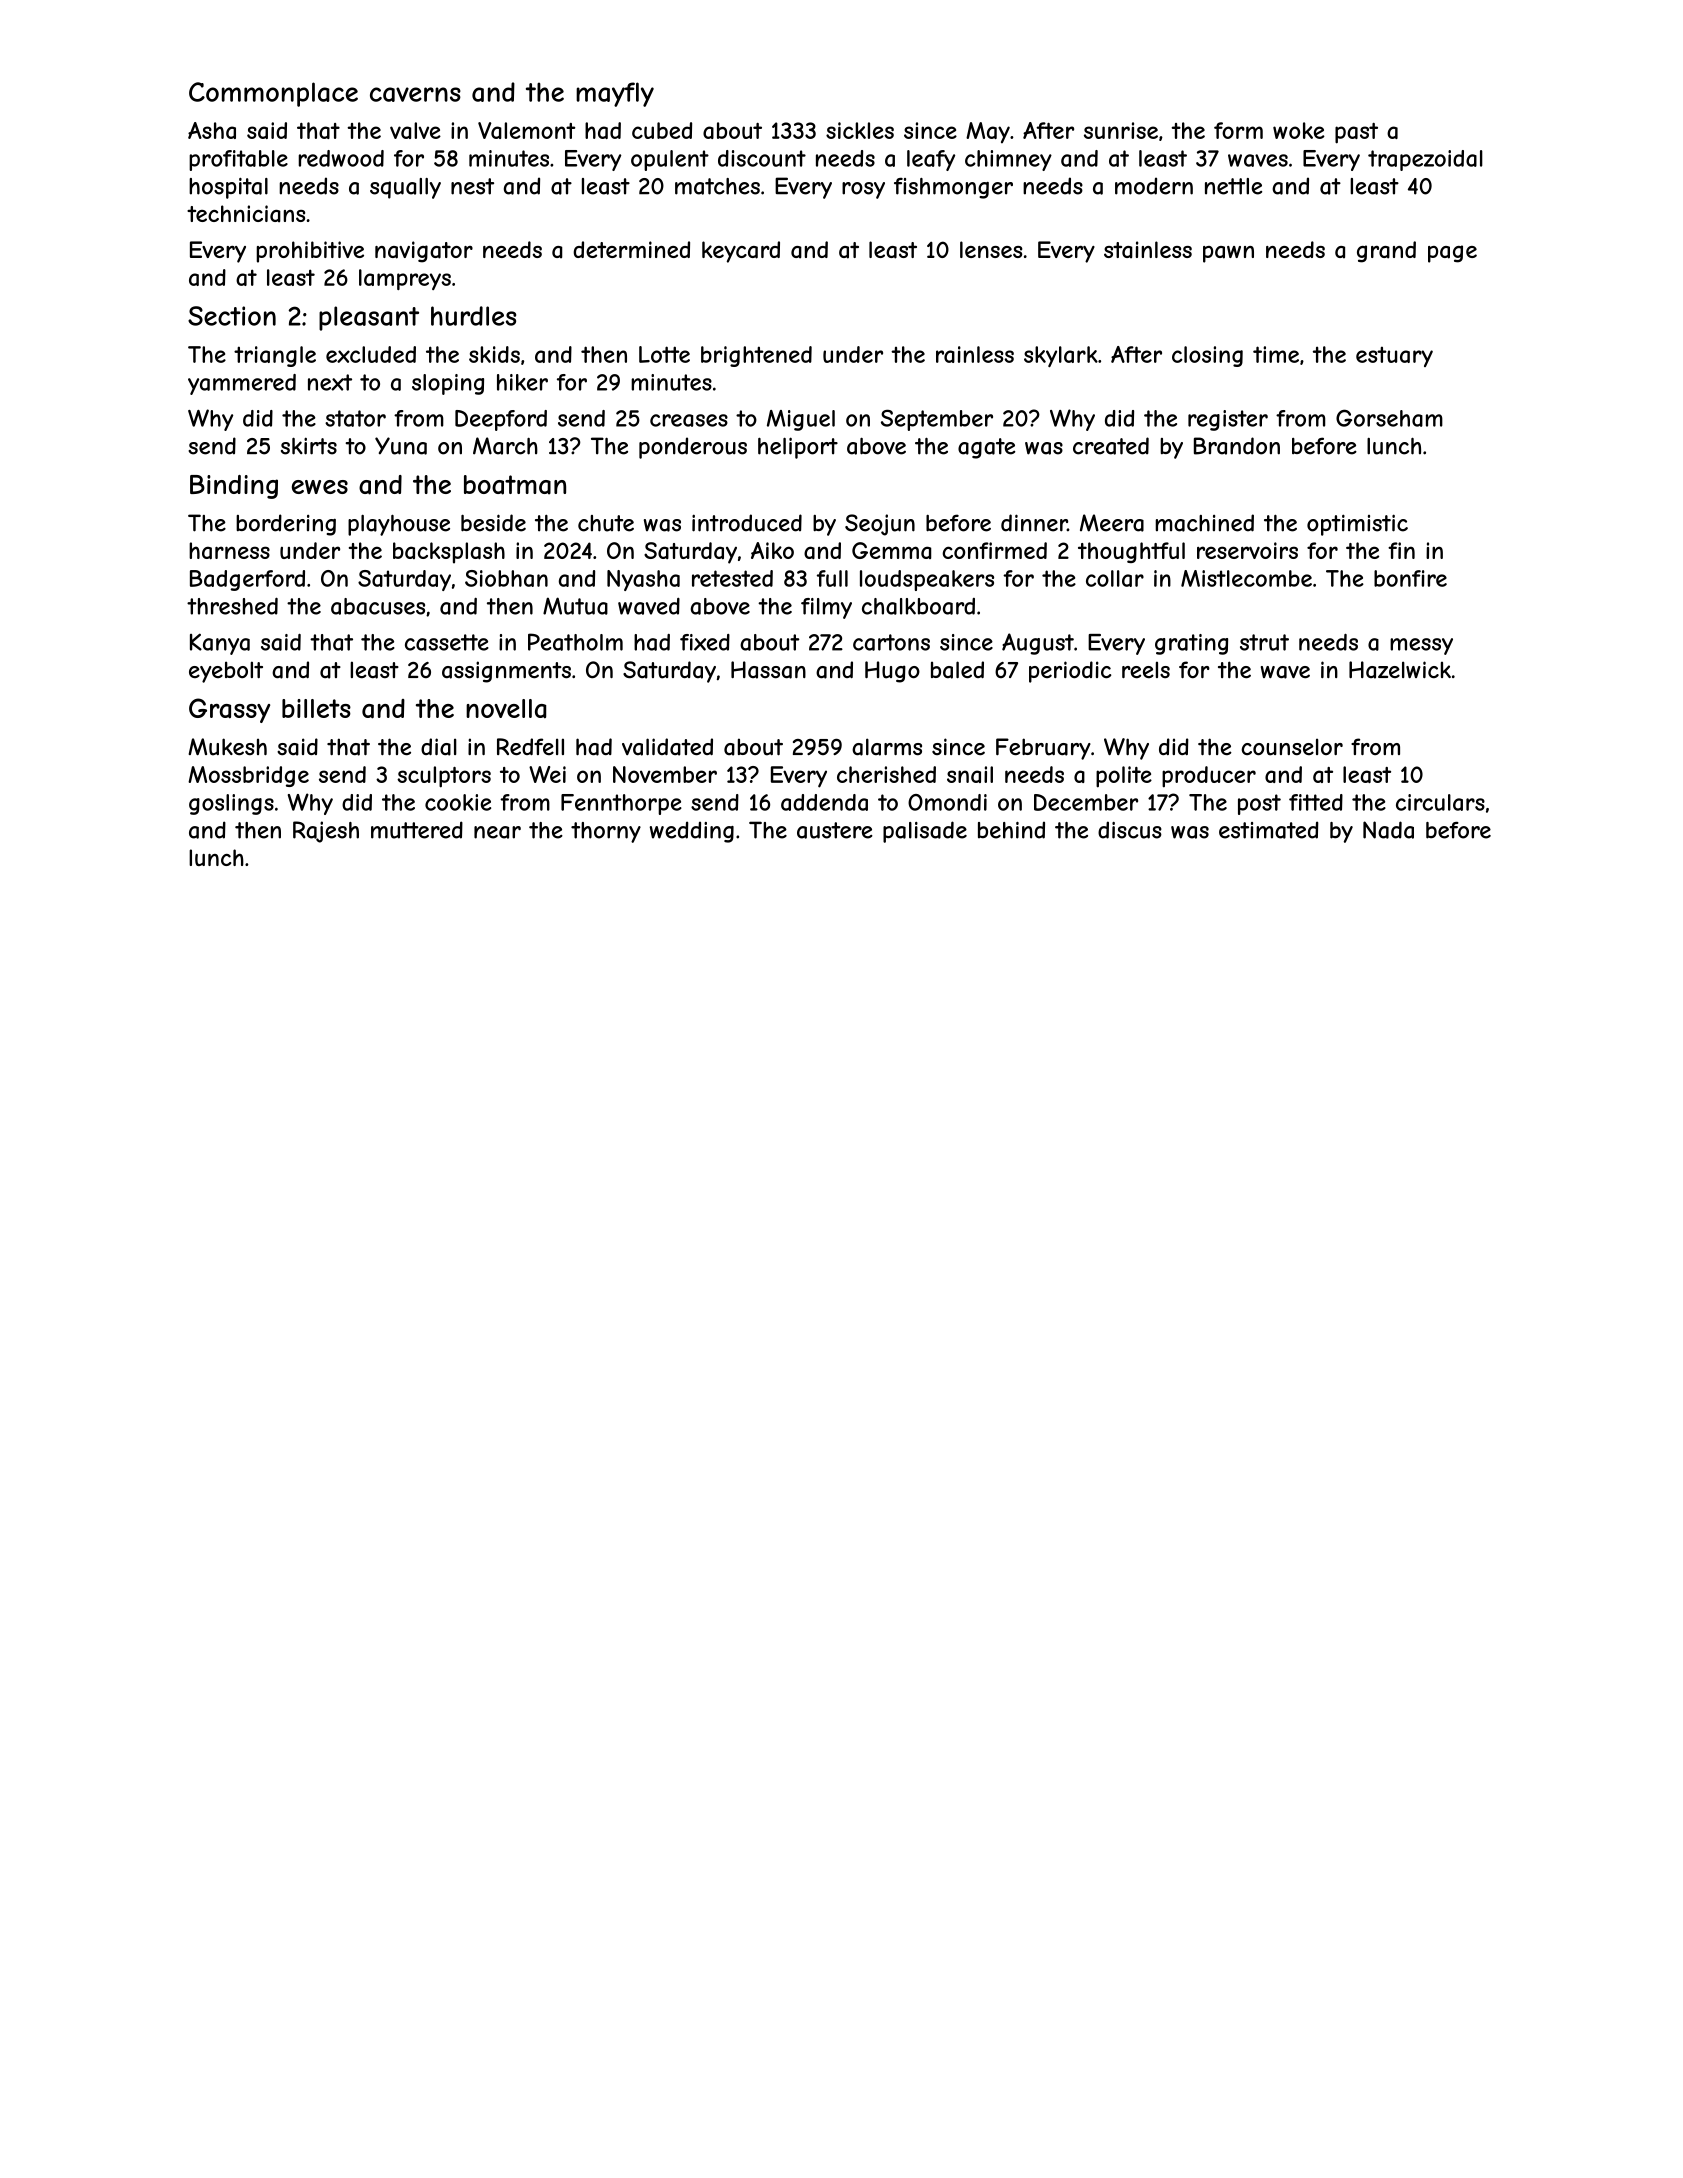 The image size is (1683, 2178). What do you see at coordinates (667, 747) in the image?
I see `validated` at bounding box center [667, 747].
